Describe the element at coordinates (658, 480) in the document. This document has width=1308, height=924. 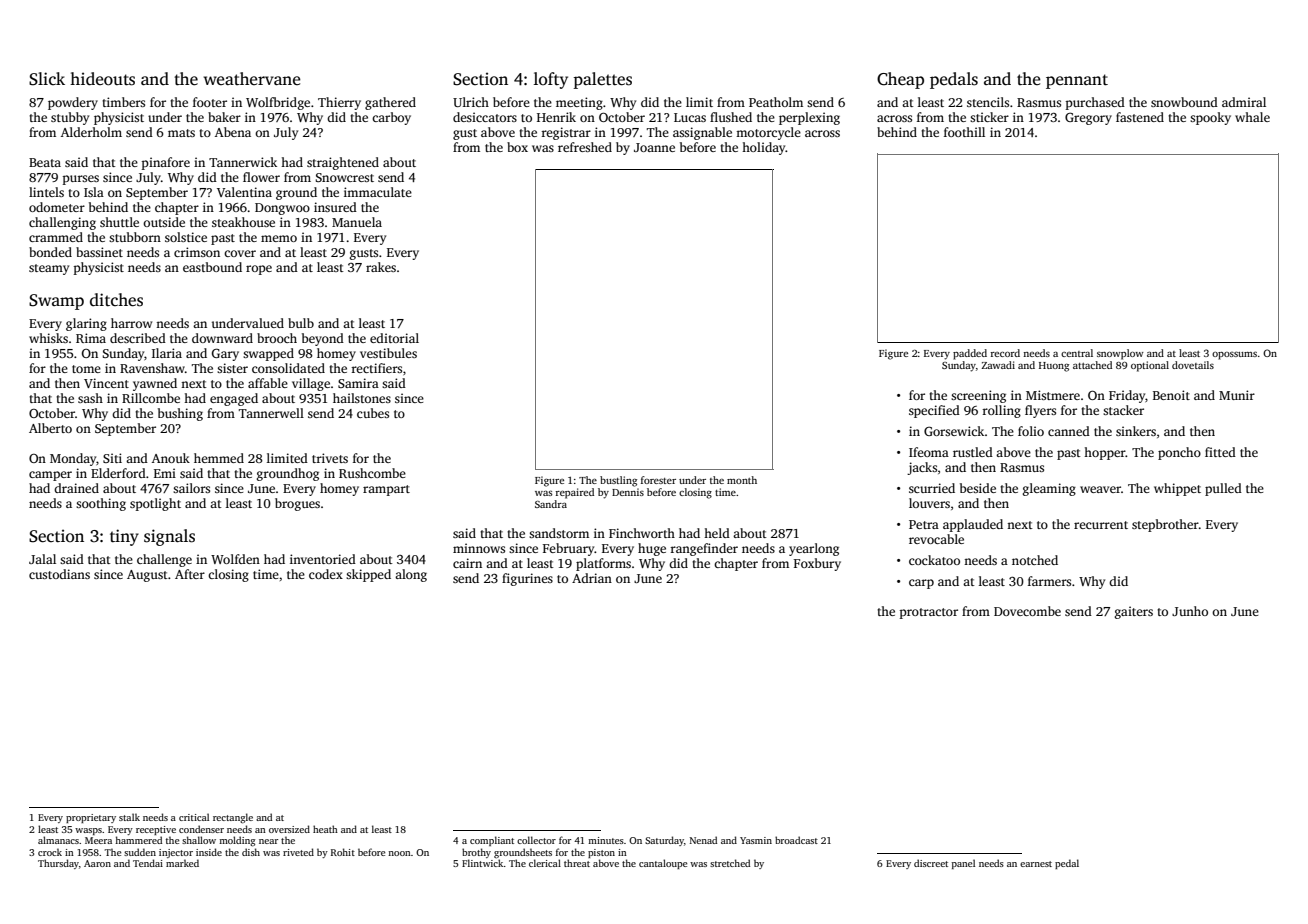
I see `forester` at that location.
